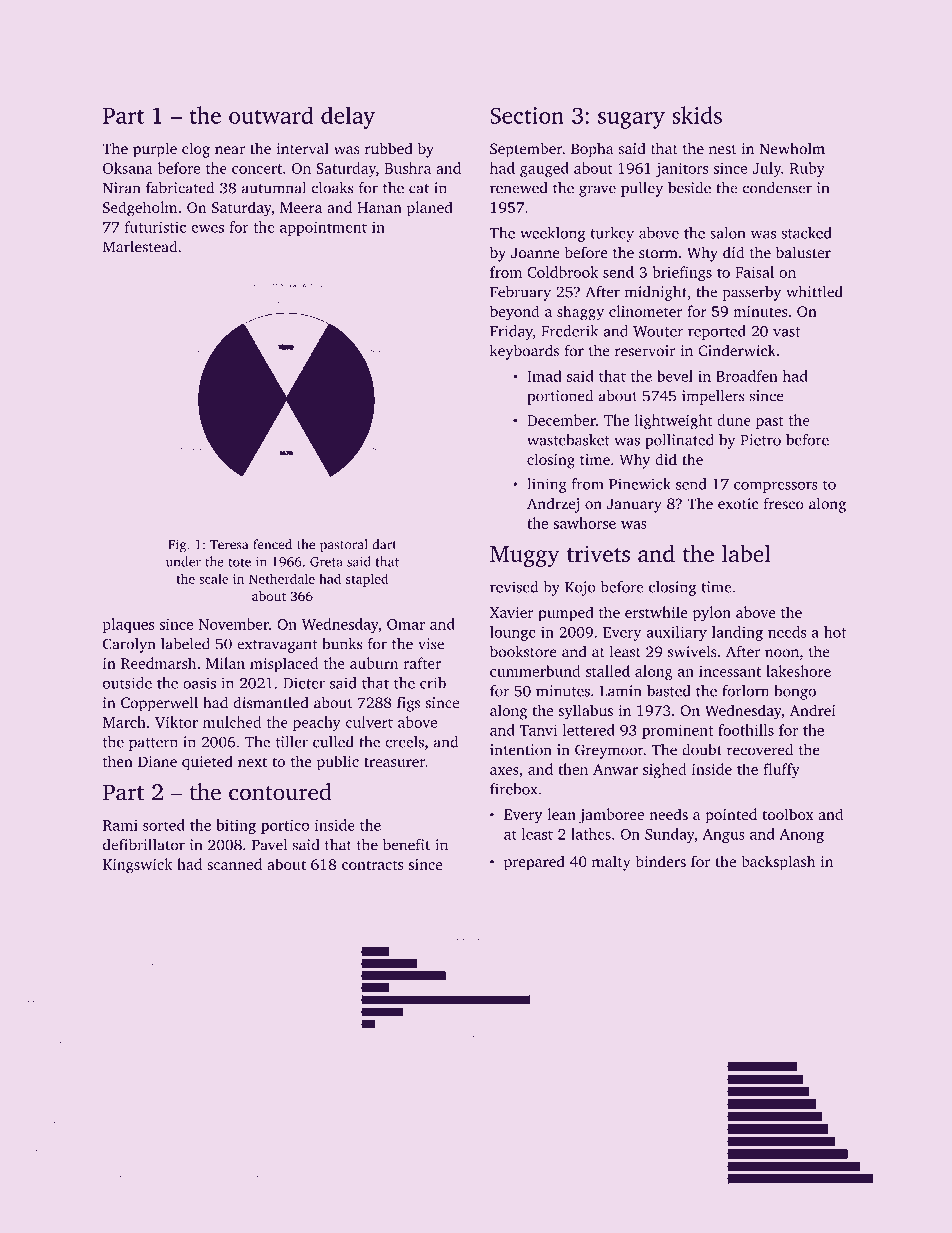 The width and height of the screenshot is (952, 1233). What do you see at coordinates (140, 246) in the screenshot?
I see `Marlestead` at bounding box center [140, 246].
